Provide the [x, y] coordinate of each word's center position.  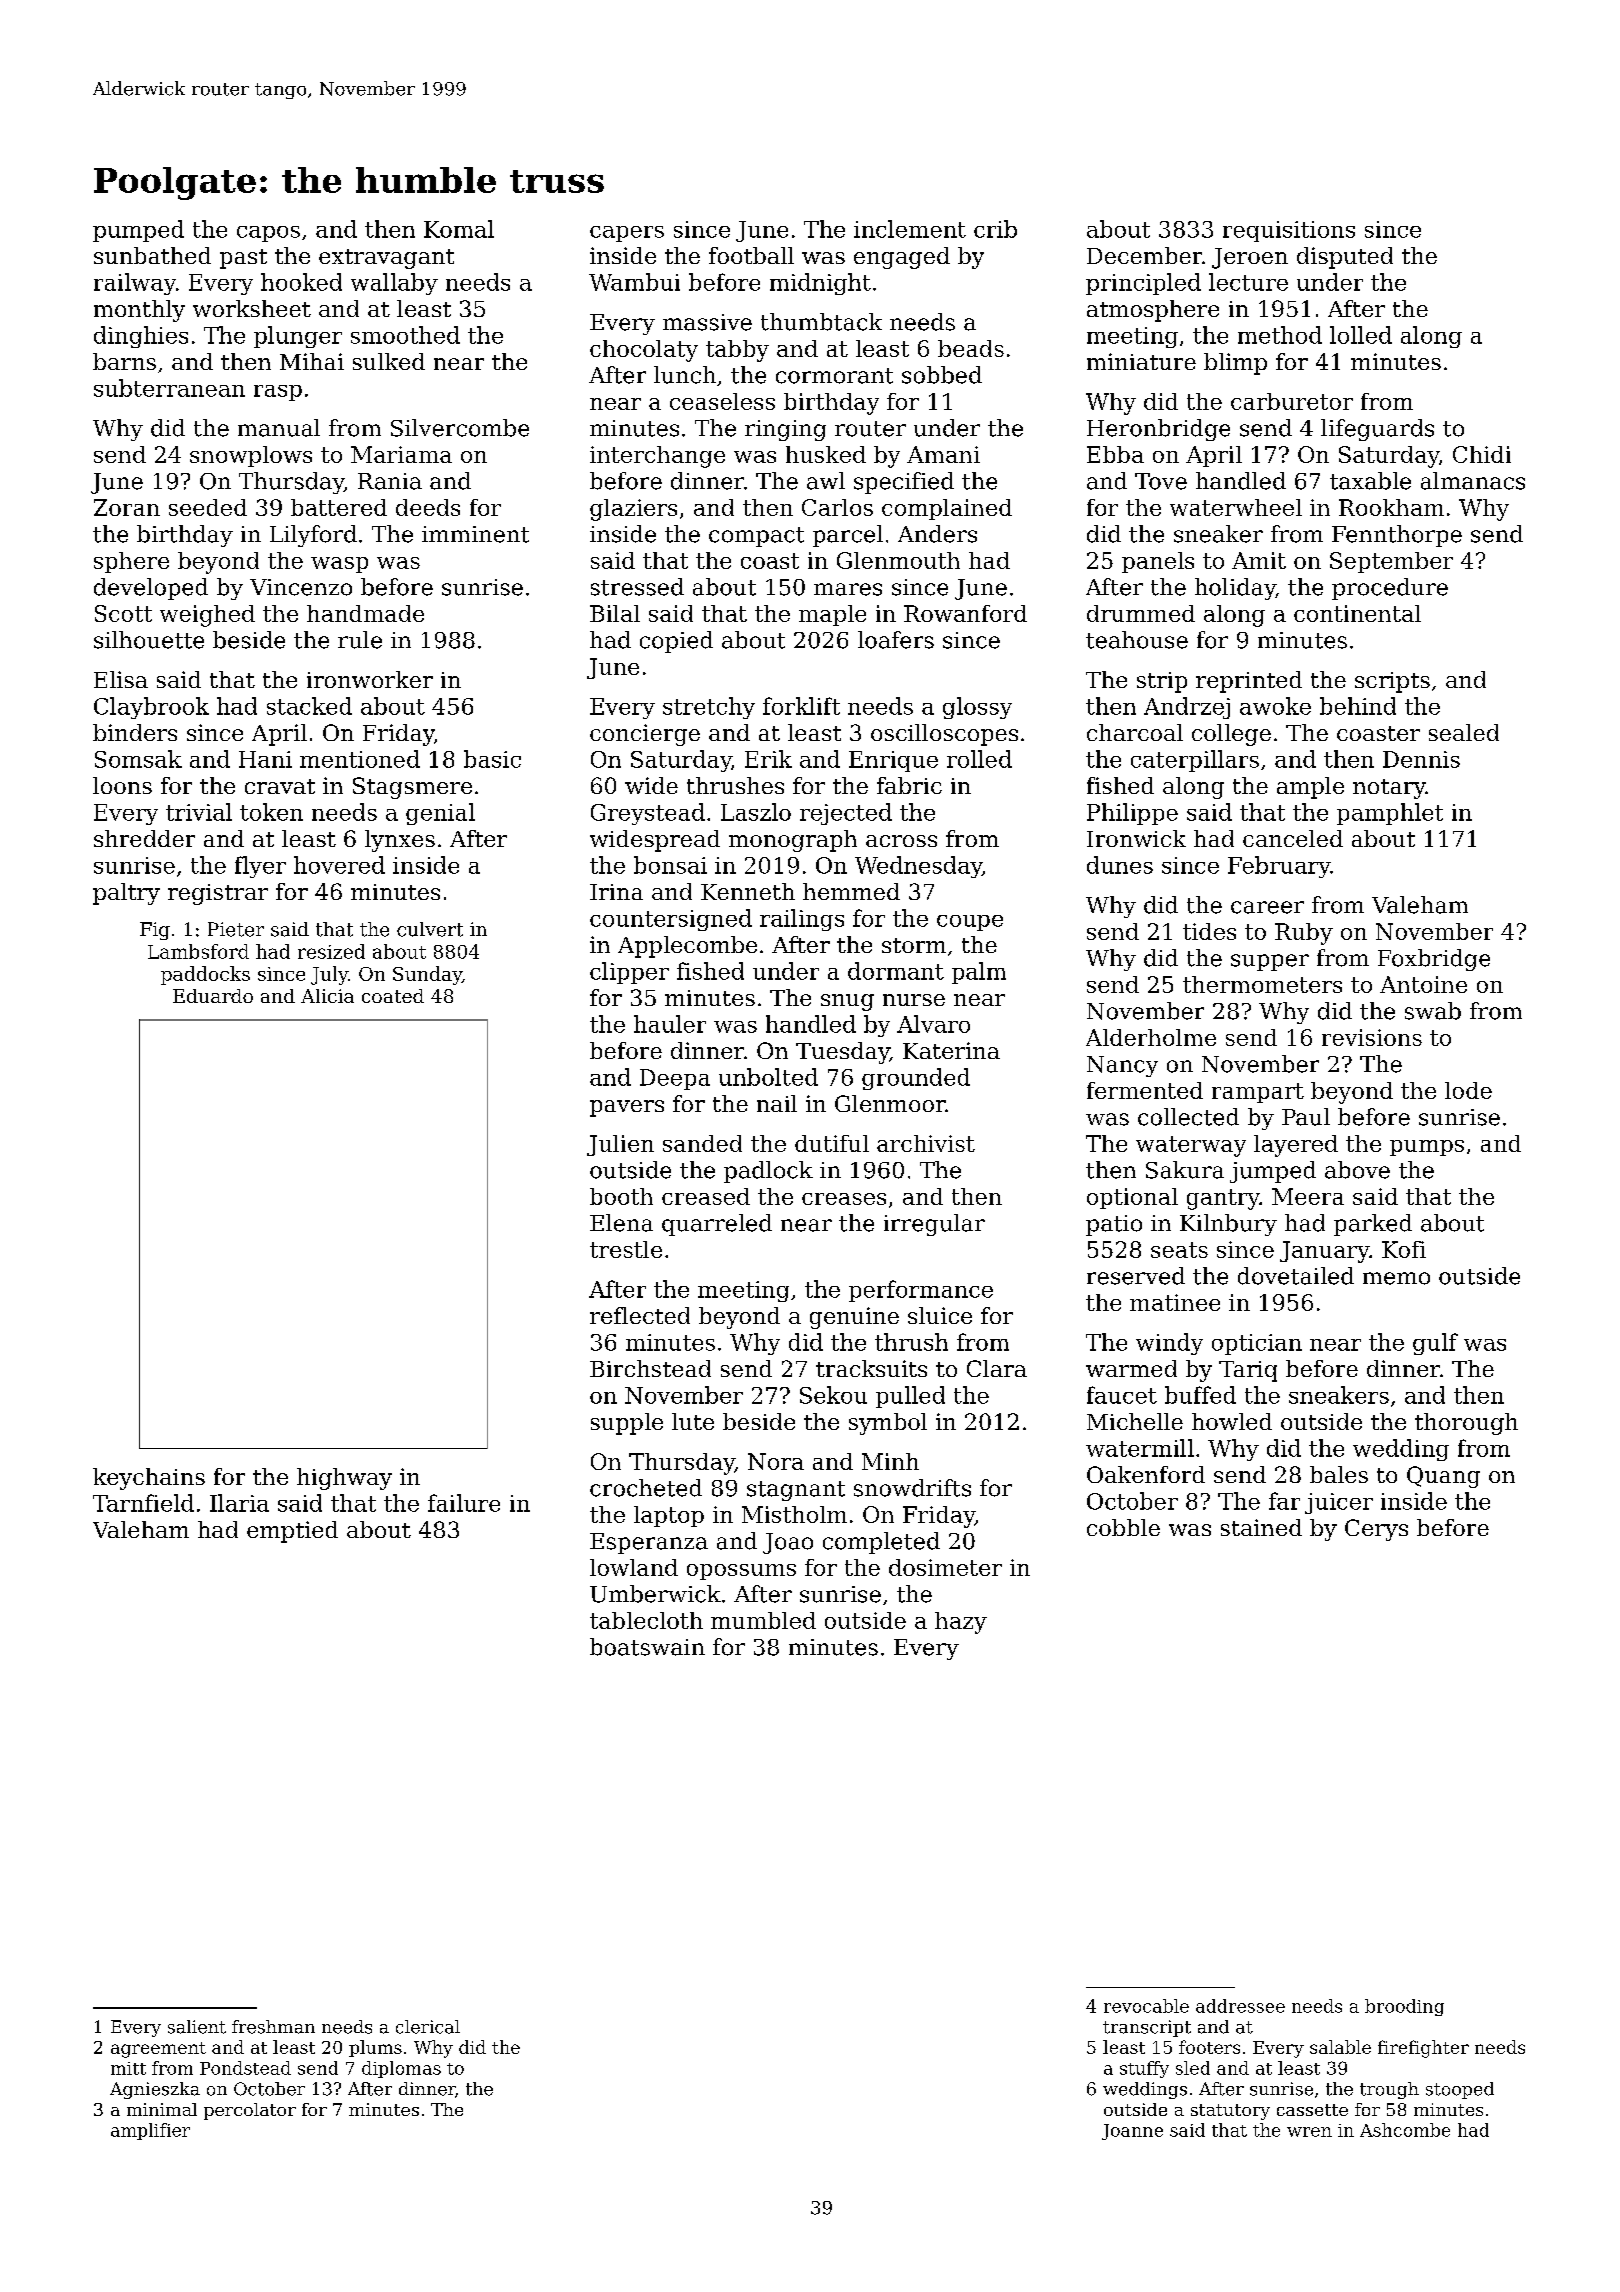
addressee [1240, 2006]
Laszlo [756, 812]
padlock [768, 1172]
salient [197, 2027]
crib [995, 229]
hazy [961, 1623]
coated [393, 996]
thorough [1466, 1424]
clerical [428, 2027]
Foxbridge [1434, 960]
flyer [260, 867]
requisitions [1289, 231]
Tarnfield [143, 1503]
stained [1261, 1527]
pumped [138, 231]
